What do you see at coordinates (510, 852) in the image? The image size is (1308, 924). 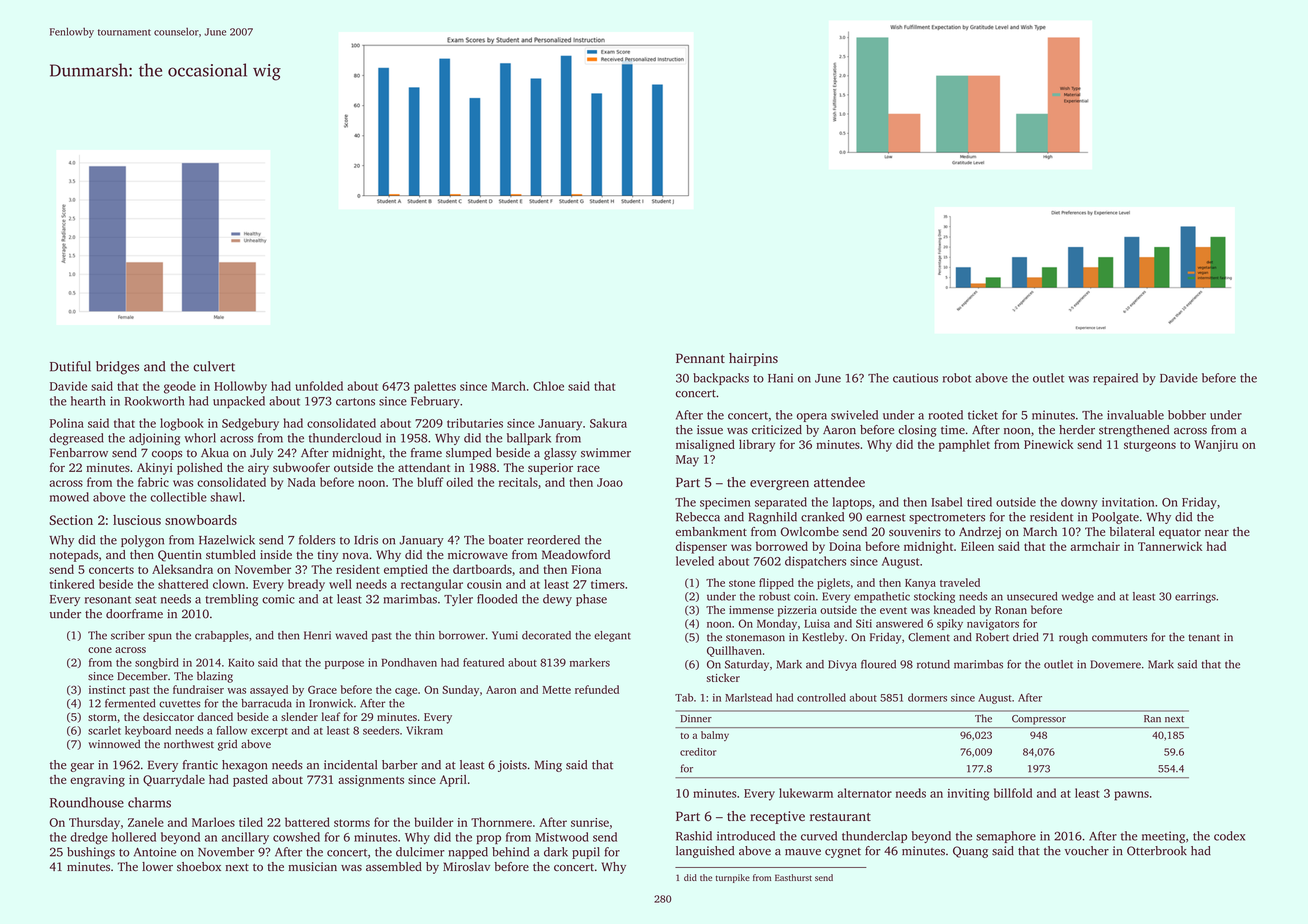 I see `behind` at bounding box center [510, 852].
